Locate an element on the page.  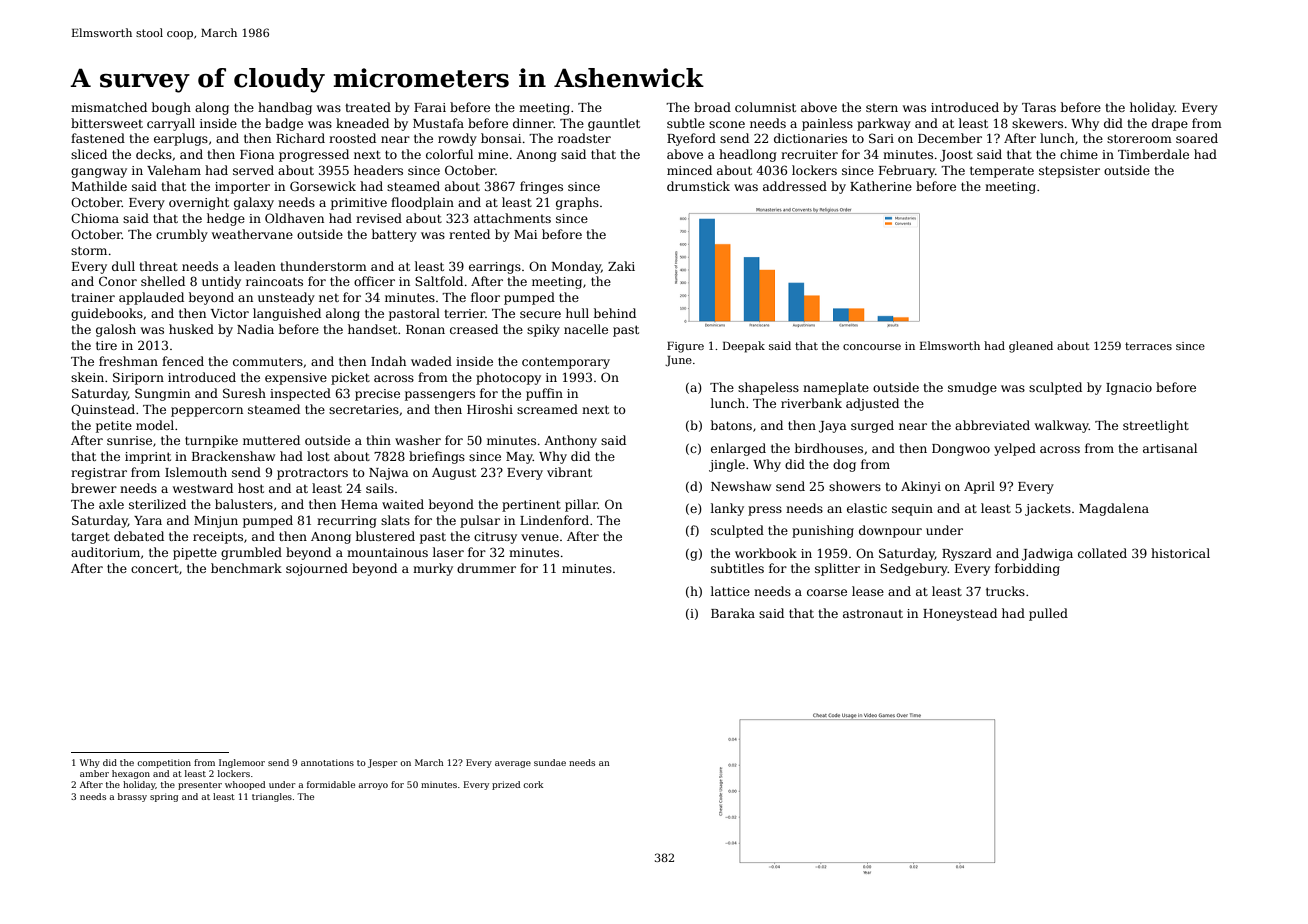
Baraka is located at coordinates (733, 613).
